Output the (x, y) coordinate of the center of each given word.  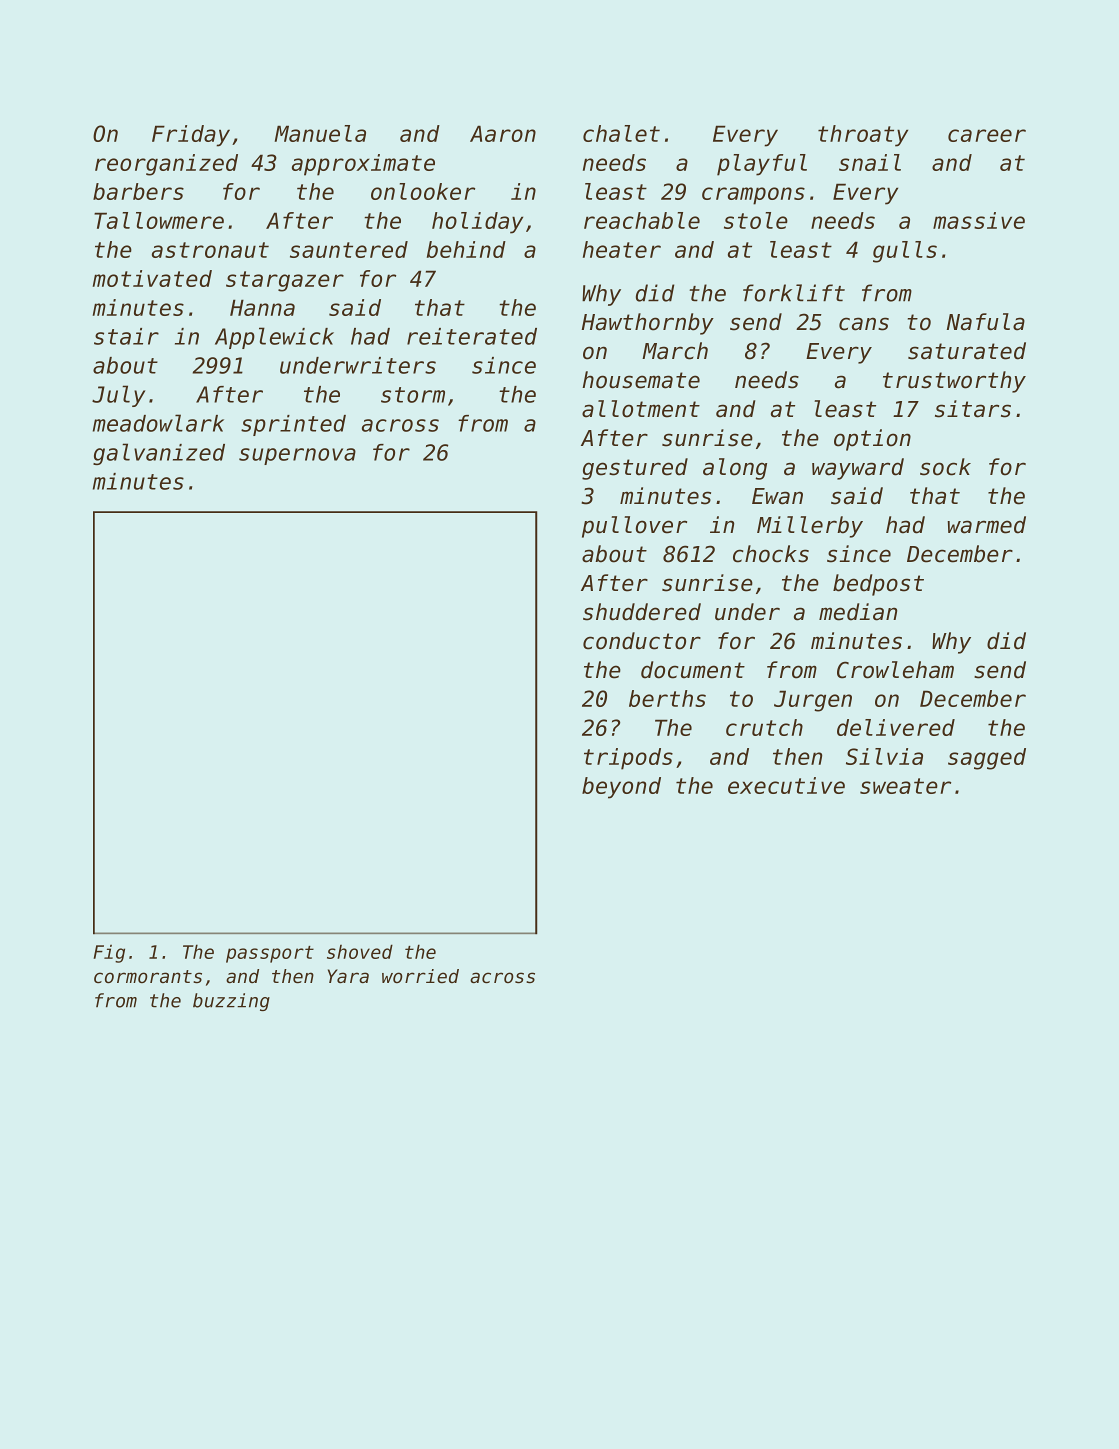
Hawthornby (648, 324)
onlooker (423, 191)
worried (420, 976)
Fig (109, 954)
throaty (863, 136)
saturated (967, 351)
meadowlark (158, 423)
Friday (191, 136)
